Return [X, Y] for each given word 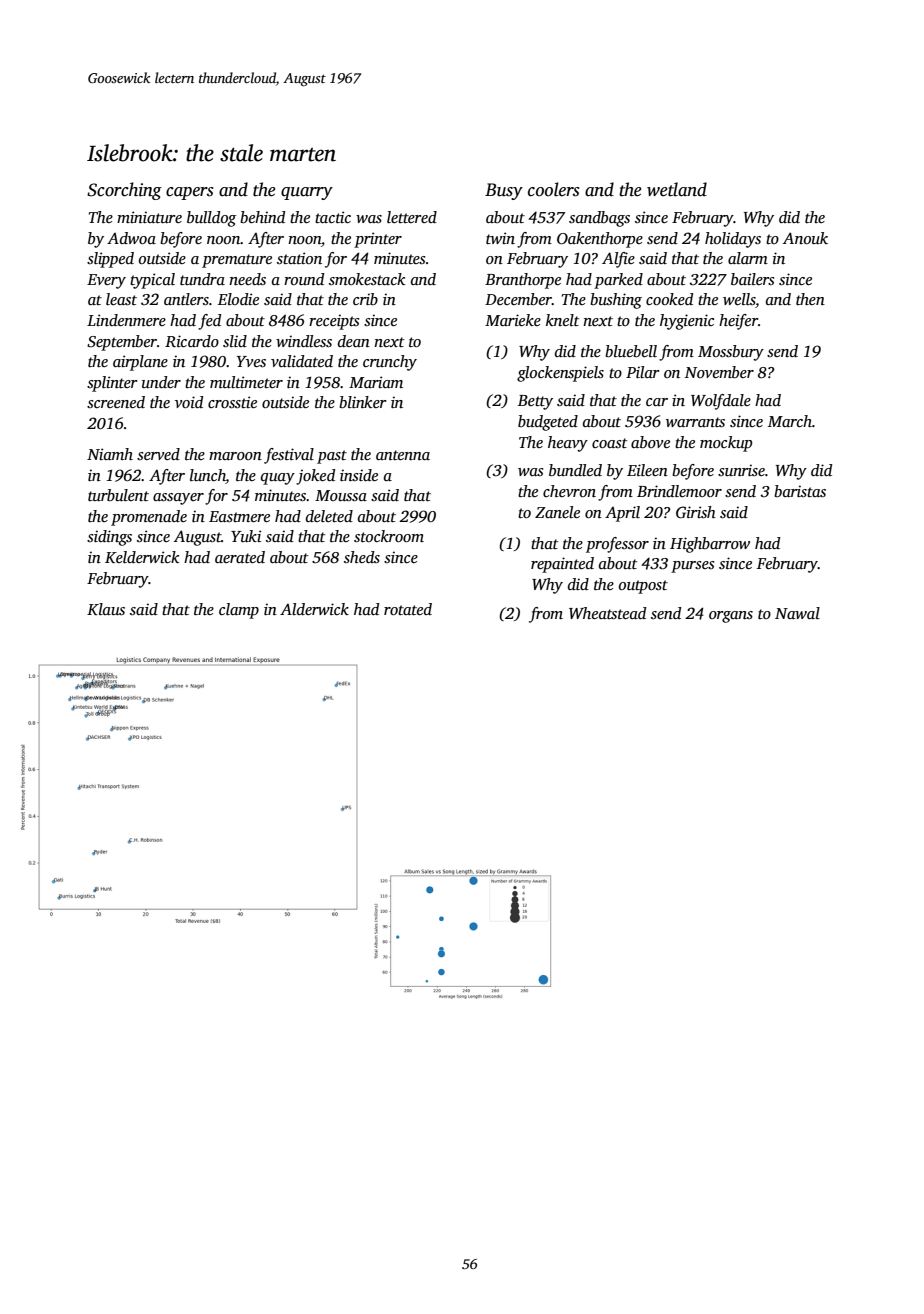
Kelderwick [142, 557]
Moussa [341, 496]
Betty [535, 402]
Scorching [124, 191]
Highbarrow [710, 545]
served [158, 454]
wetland [677, 189]
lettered [412, 217]
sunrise [741, 470]
